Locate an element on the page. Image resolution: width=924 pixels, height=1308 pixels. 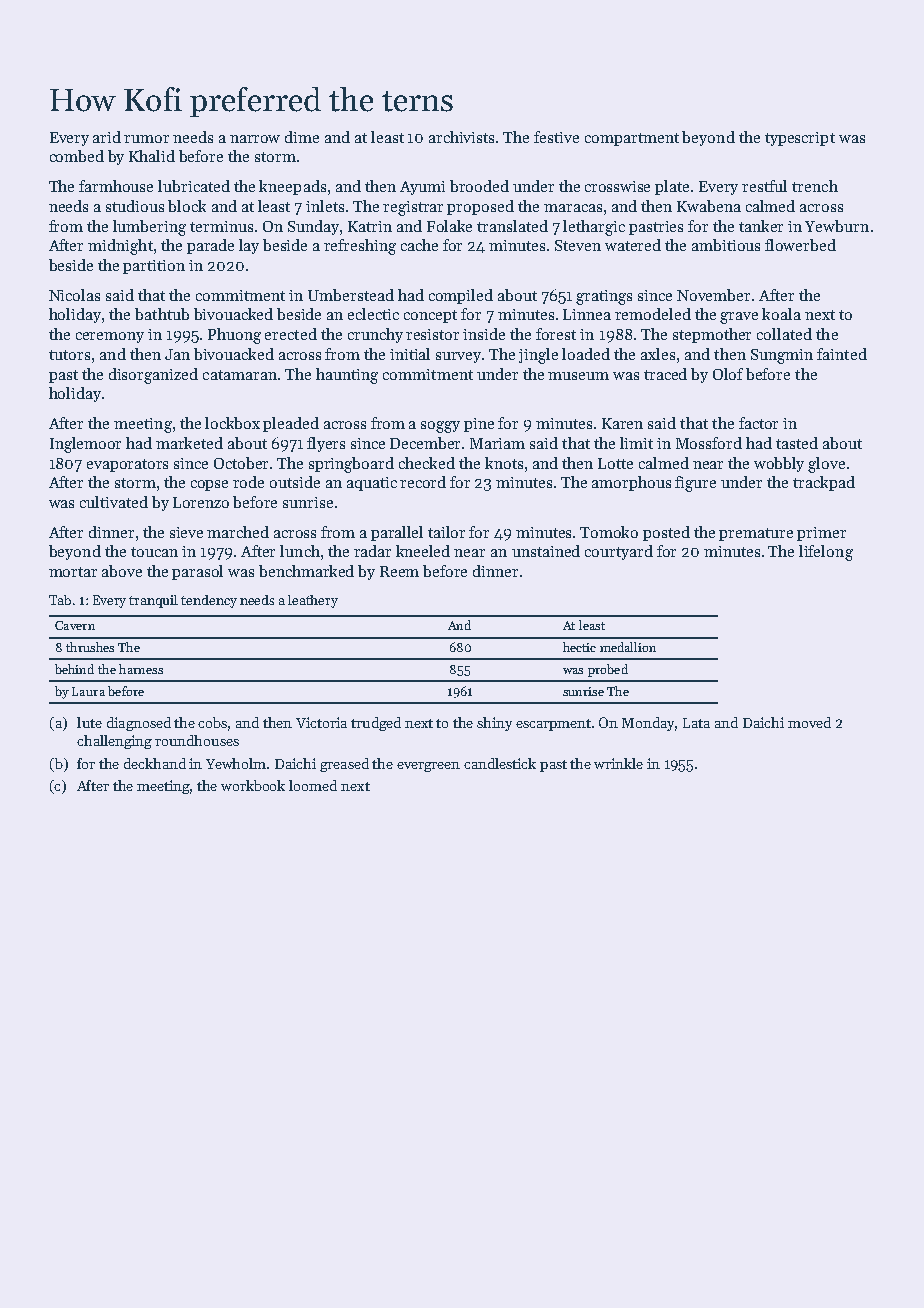
cultivated is located at coordinates (114, 502).
